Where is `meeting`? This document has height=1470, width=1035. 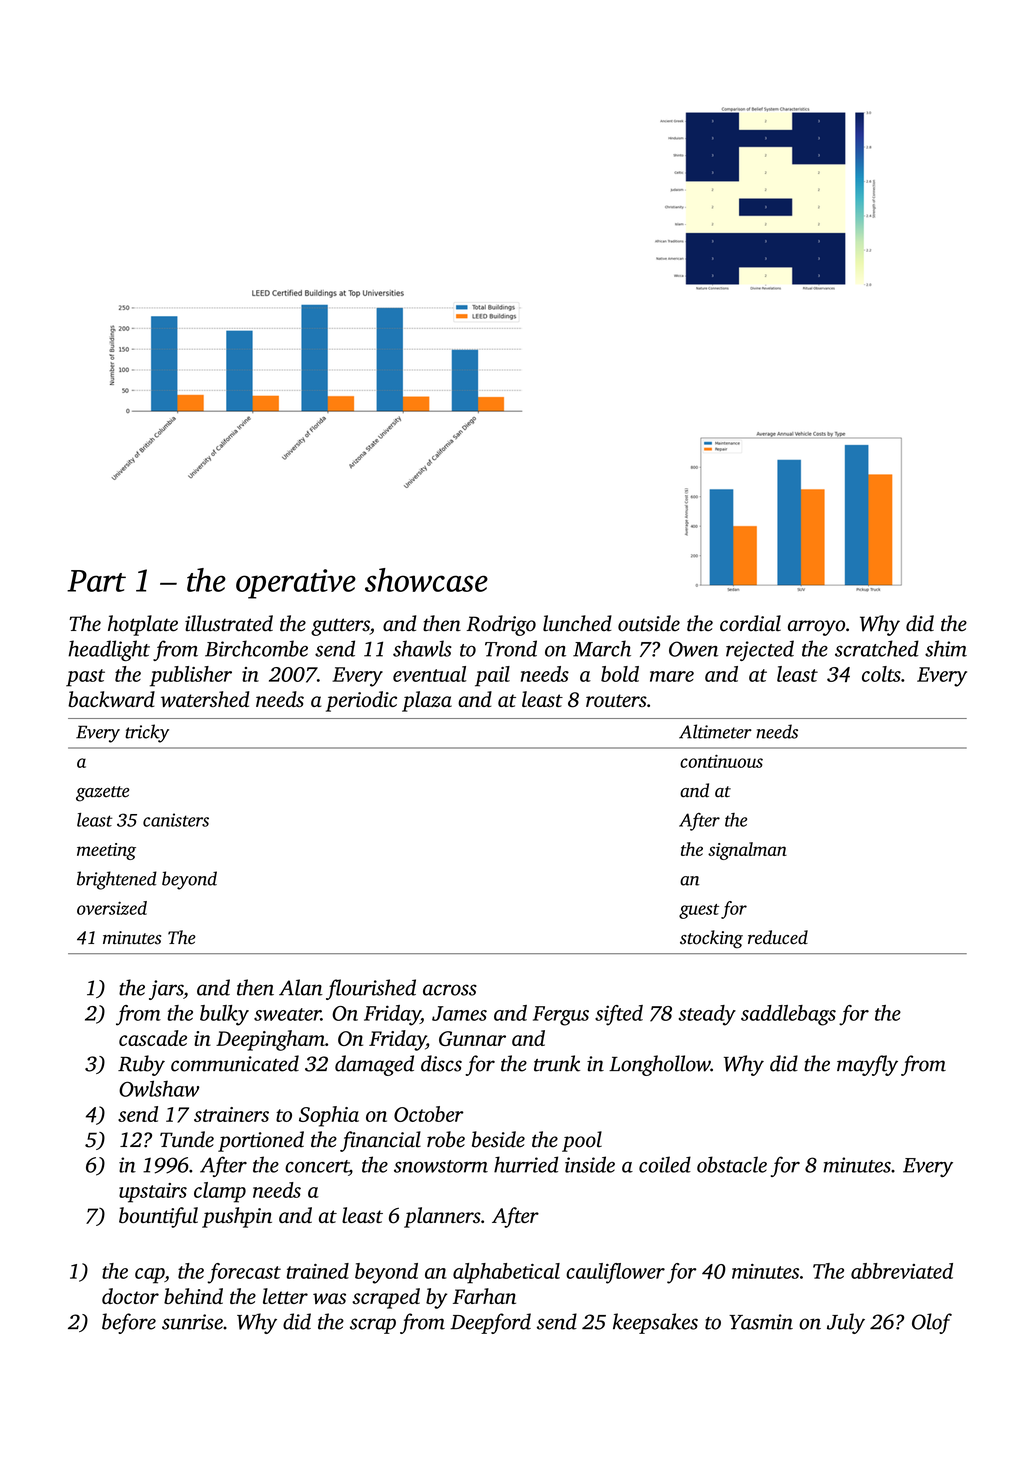
meeting is located at coordinates (106, 851).
